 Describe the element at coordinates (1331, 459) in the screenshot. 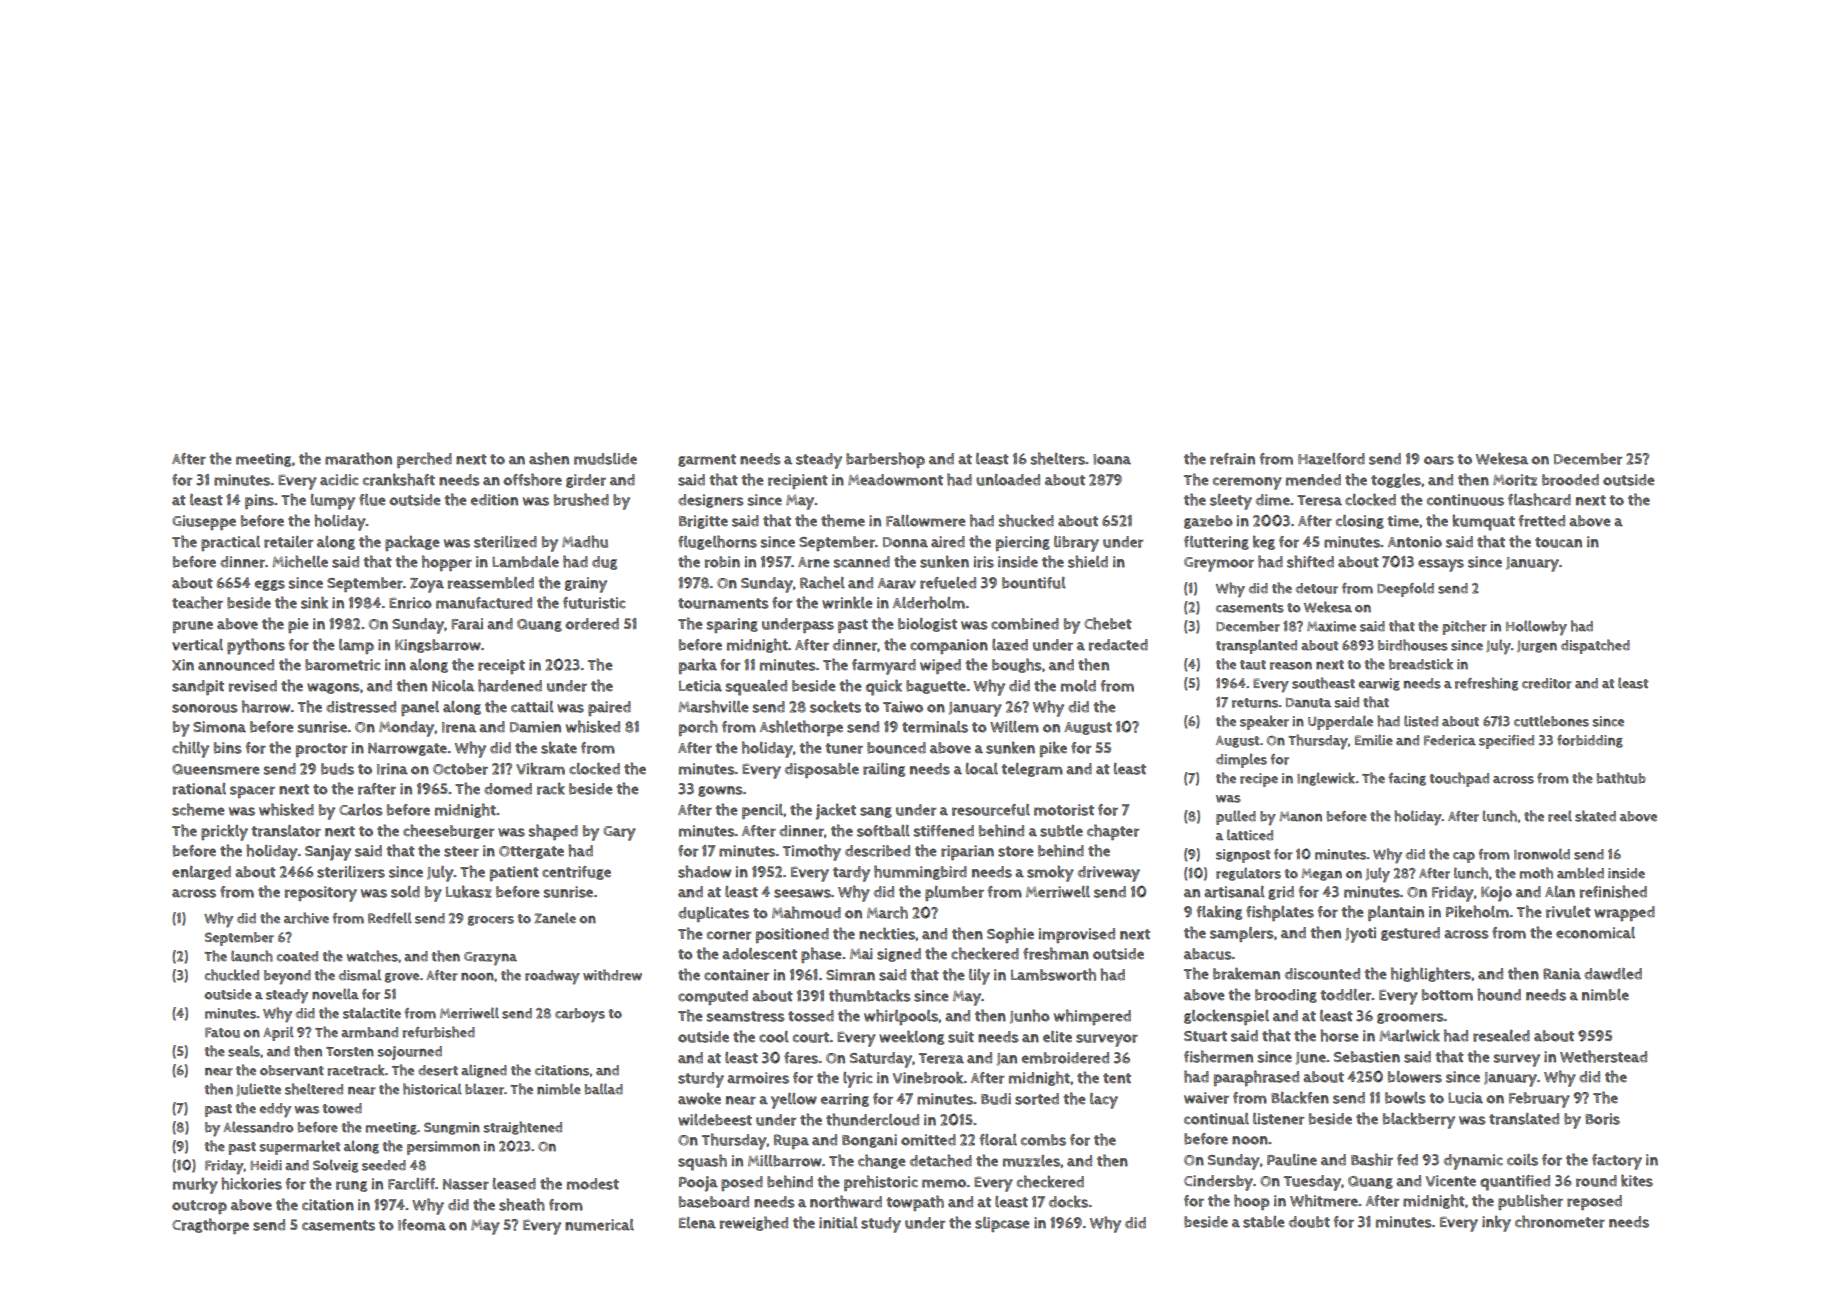

I see `Hazelford` at that location.
